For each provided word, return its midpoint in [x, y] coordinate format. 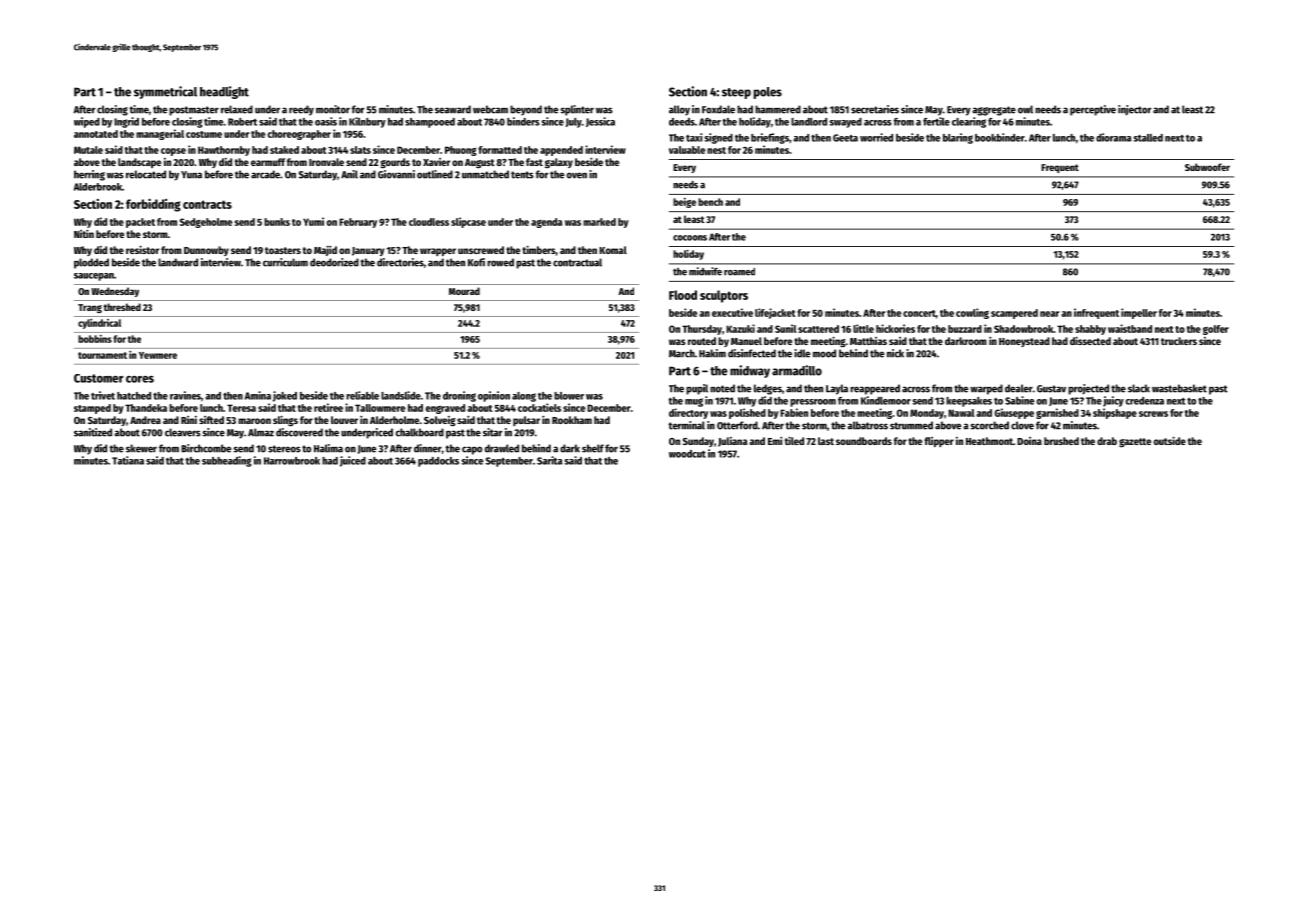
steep [736, 93]
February [358, 223]
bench [710, 202]
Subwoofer [1207, 167]
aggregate [994, 111]
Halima [328, 448]
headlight [224, 92]
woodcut [687, 454]
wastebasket [1179, 388]
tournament [102, 355]
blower [569, 396]
